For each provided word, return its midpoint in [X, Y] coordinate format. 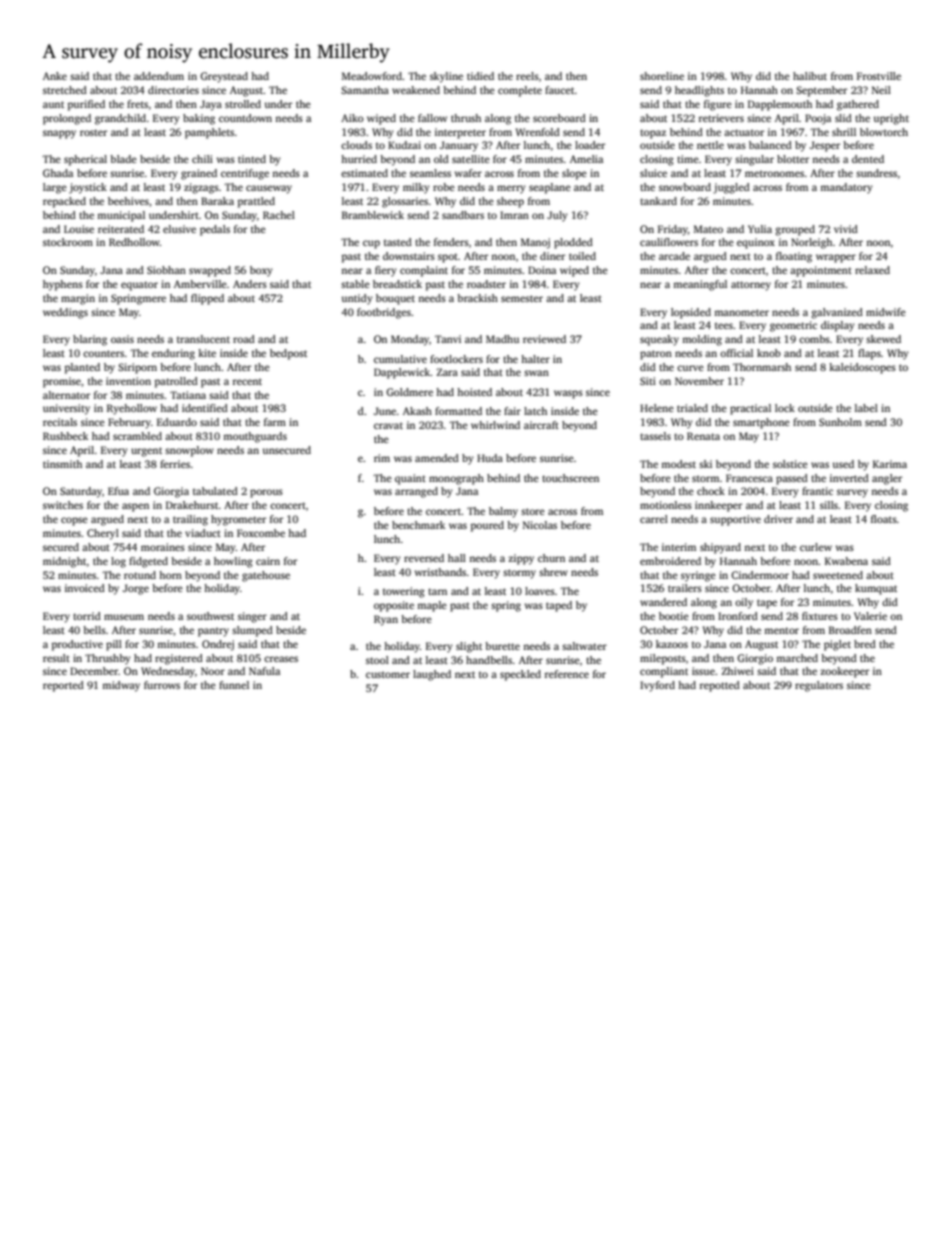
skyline [446, 77]
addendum [159, 76]
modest [678, 464]
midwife [886, 312]
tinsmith [62, 464]
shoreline [662, 76]
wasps [568, 394]
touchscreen [570, 478]
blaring [90, 340]
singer [252, 617]
